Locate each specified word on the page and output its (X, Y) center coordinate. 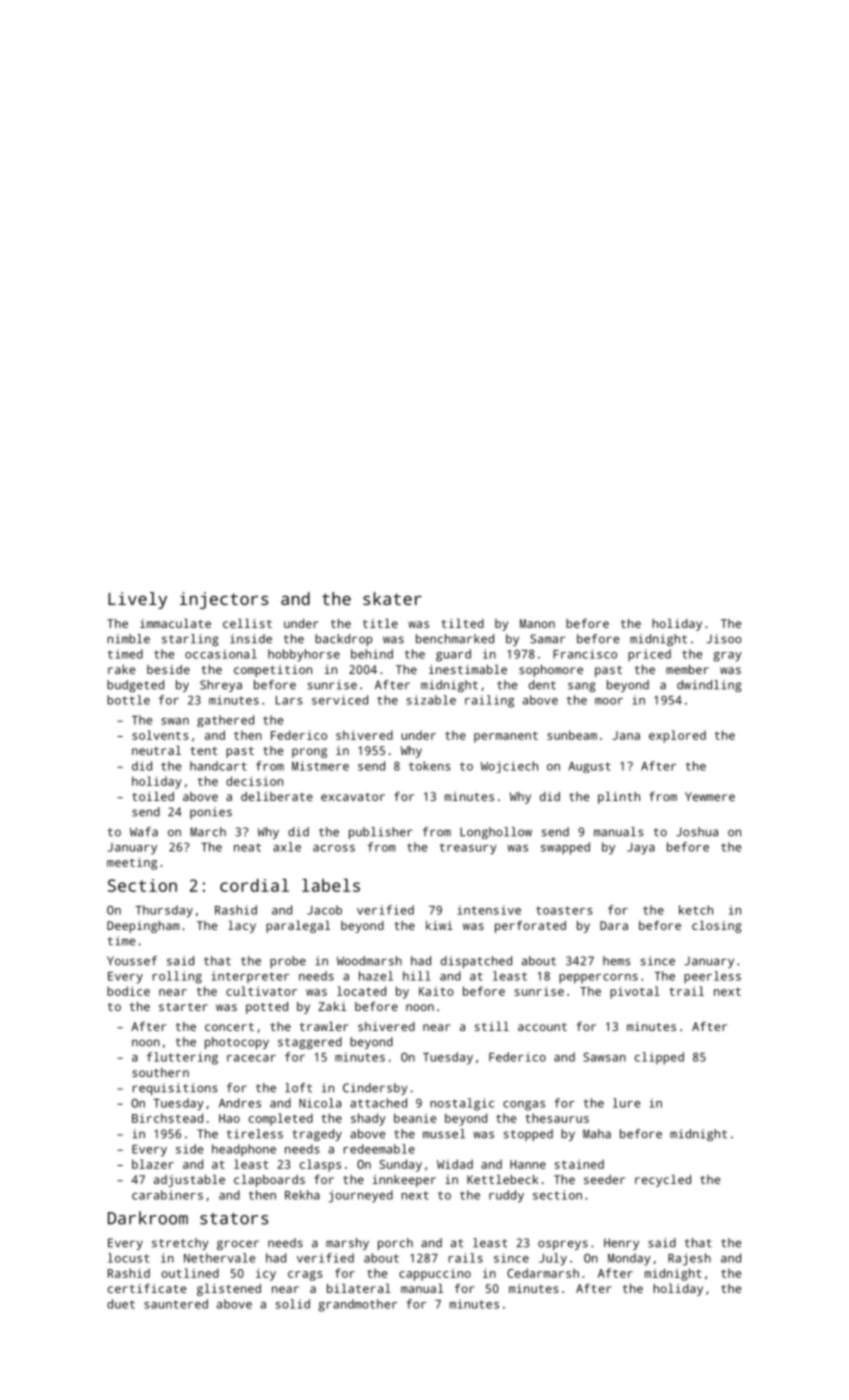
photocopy (237, 1043)
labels (331, 885)
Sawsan (604, 1057)
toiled (153, 796)
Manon (537, 623)
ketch (696, 910)
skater (392, 598)
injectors (224, 600)
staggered (310, 1043)
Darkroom (148, 1218)
